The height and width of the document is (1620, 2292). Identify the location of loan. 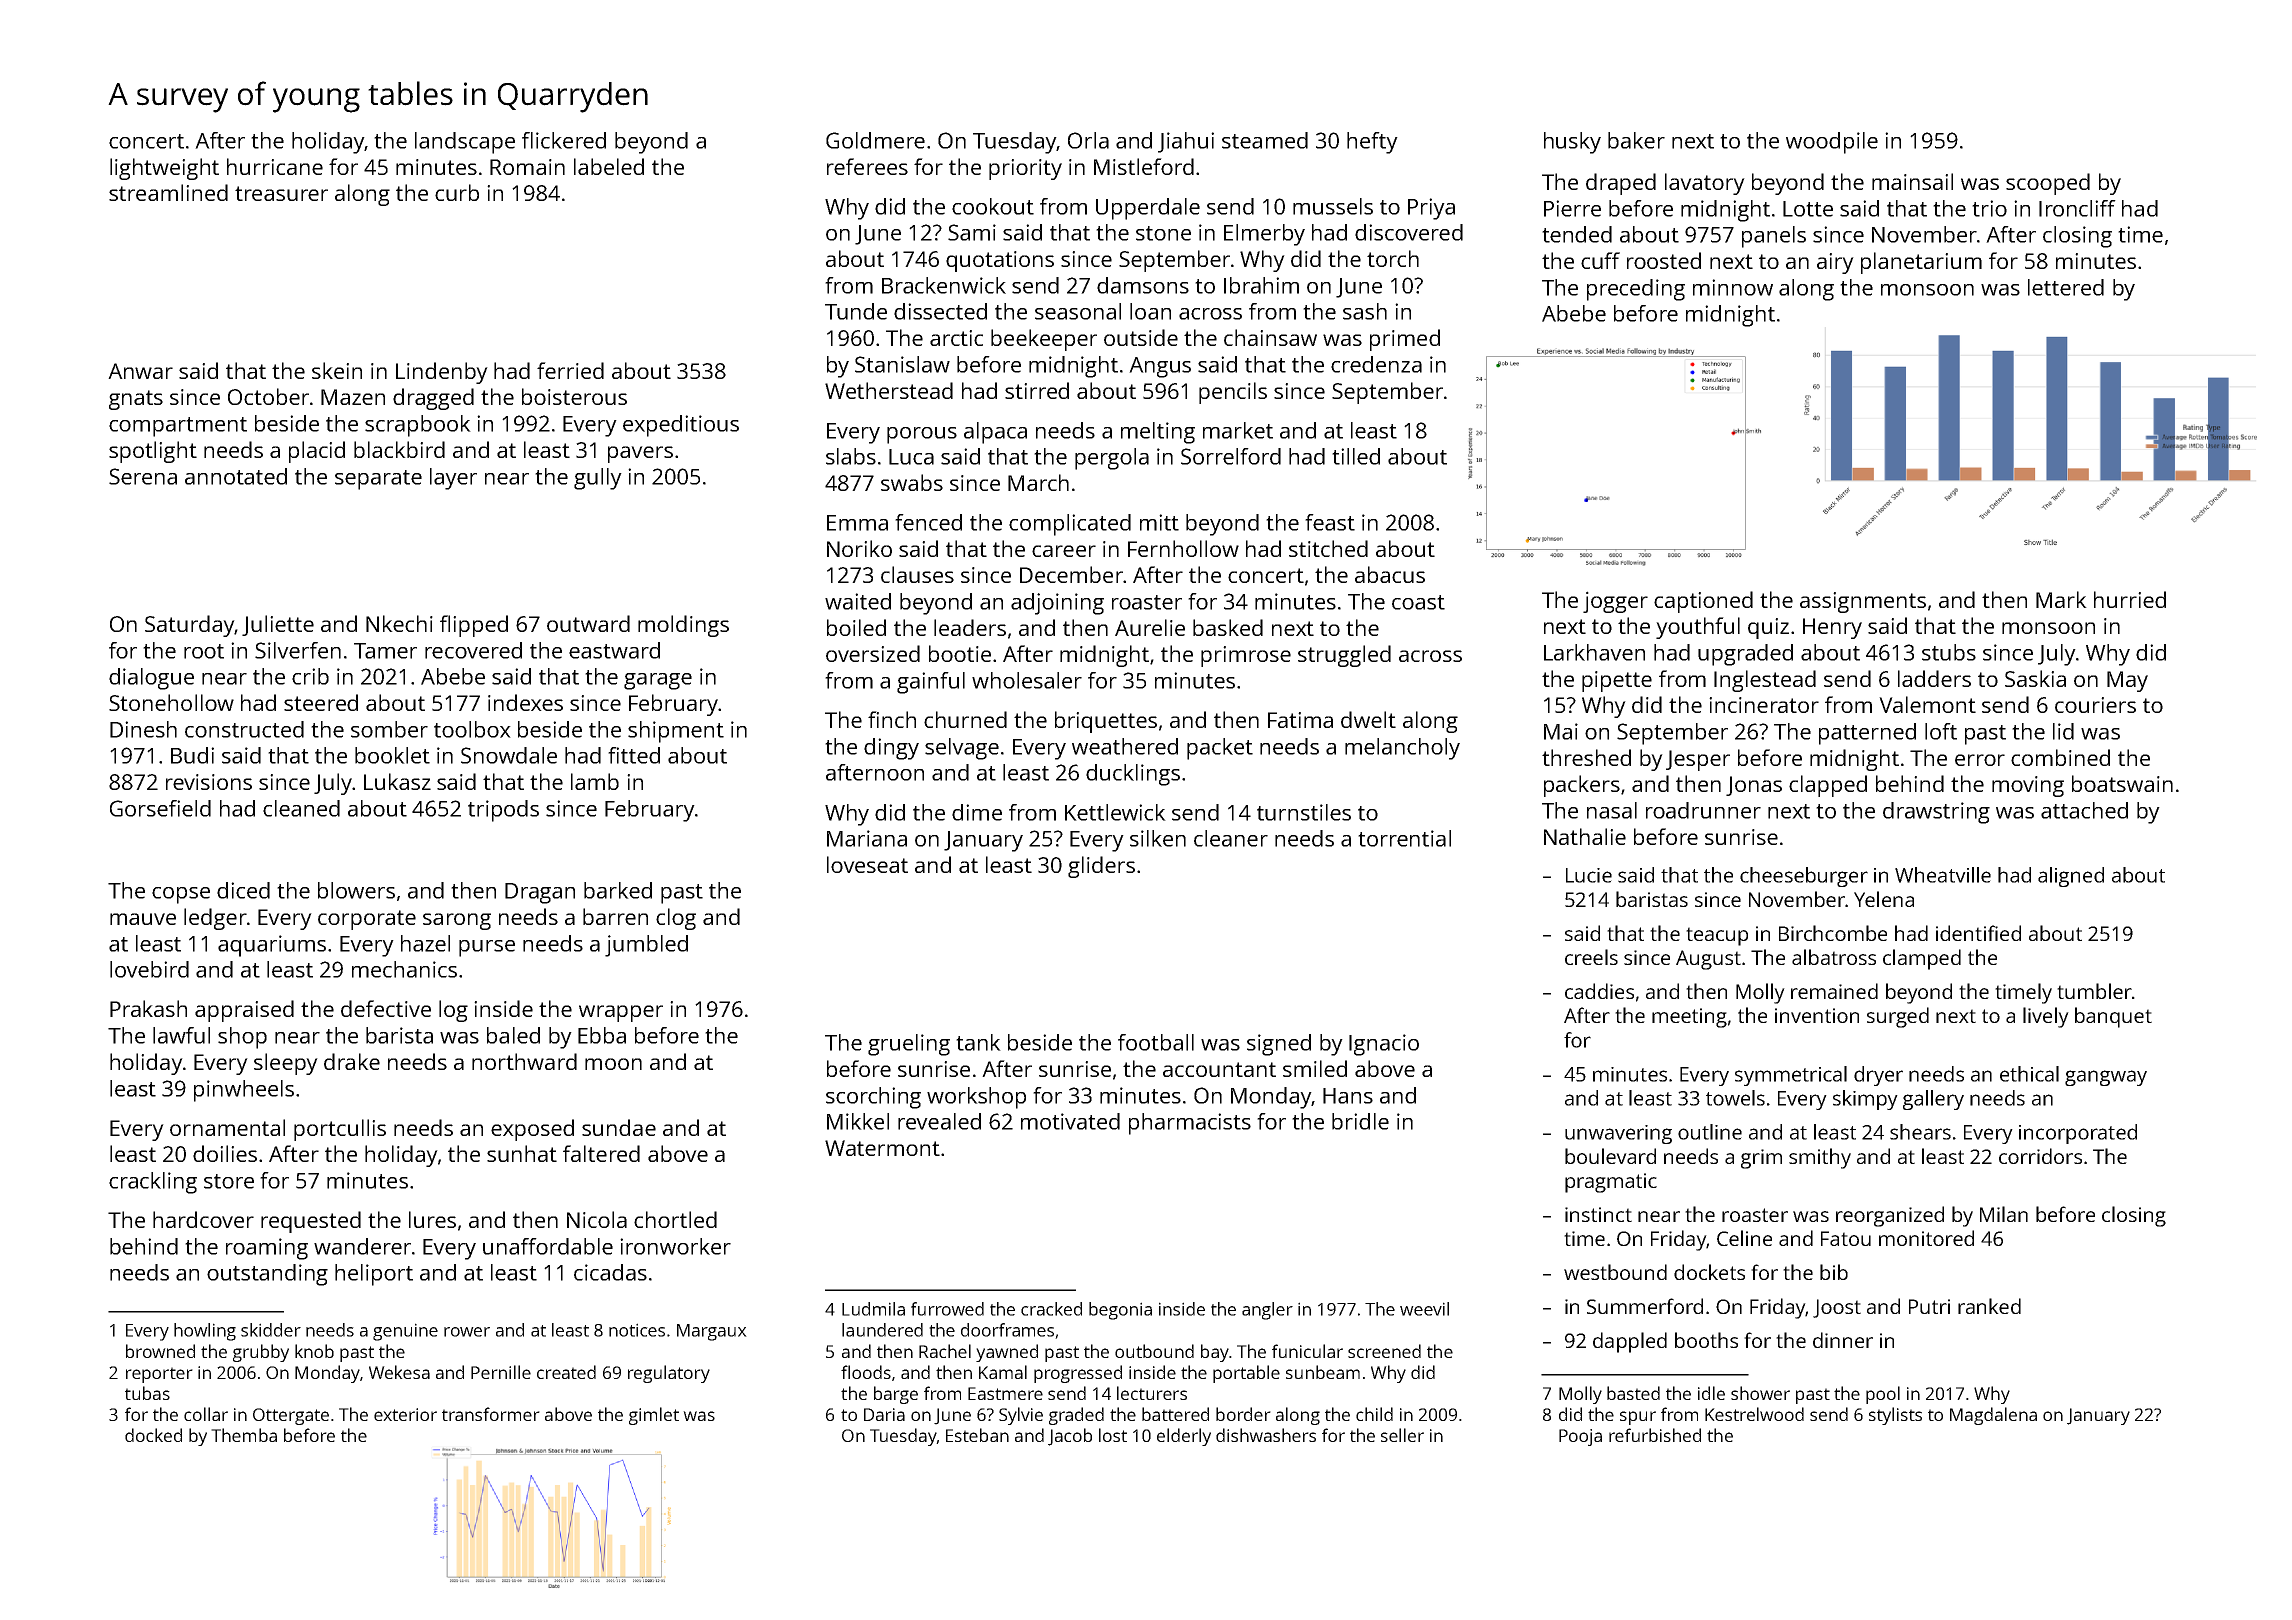
(1150, 311).
